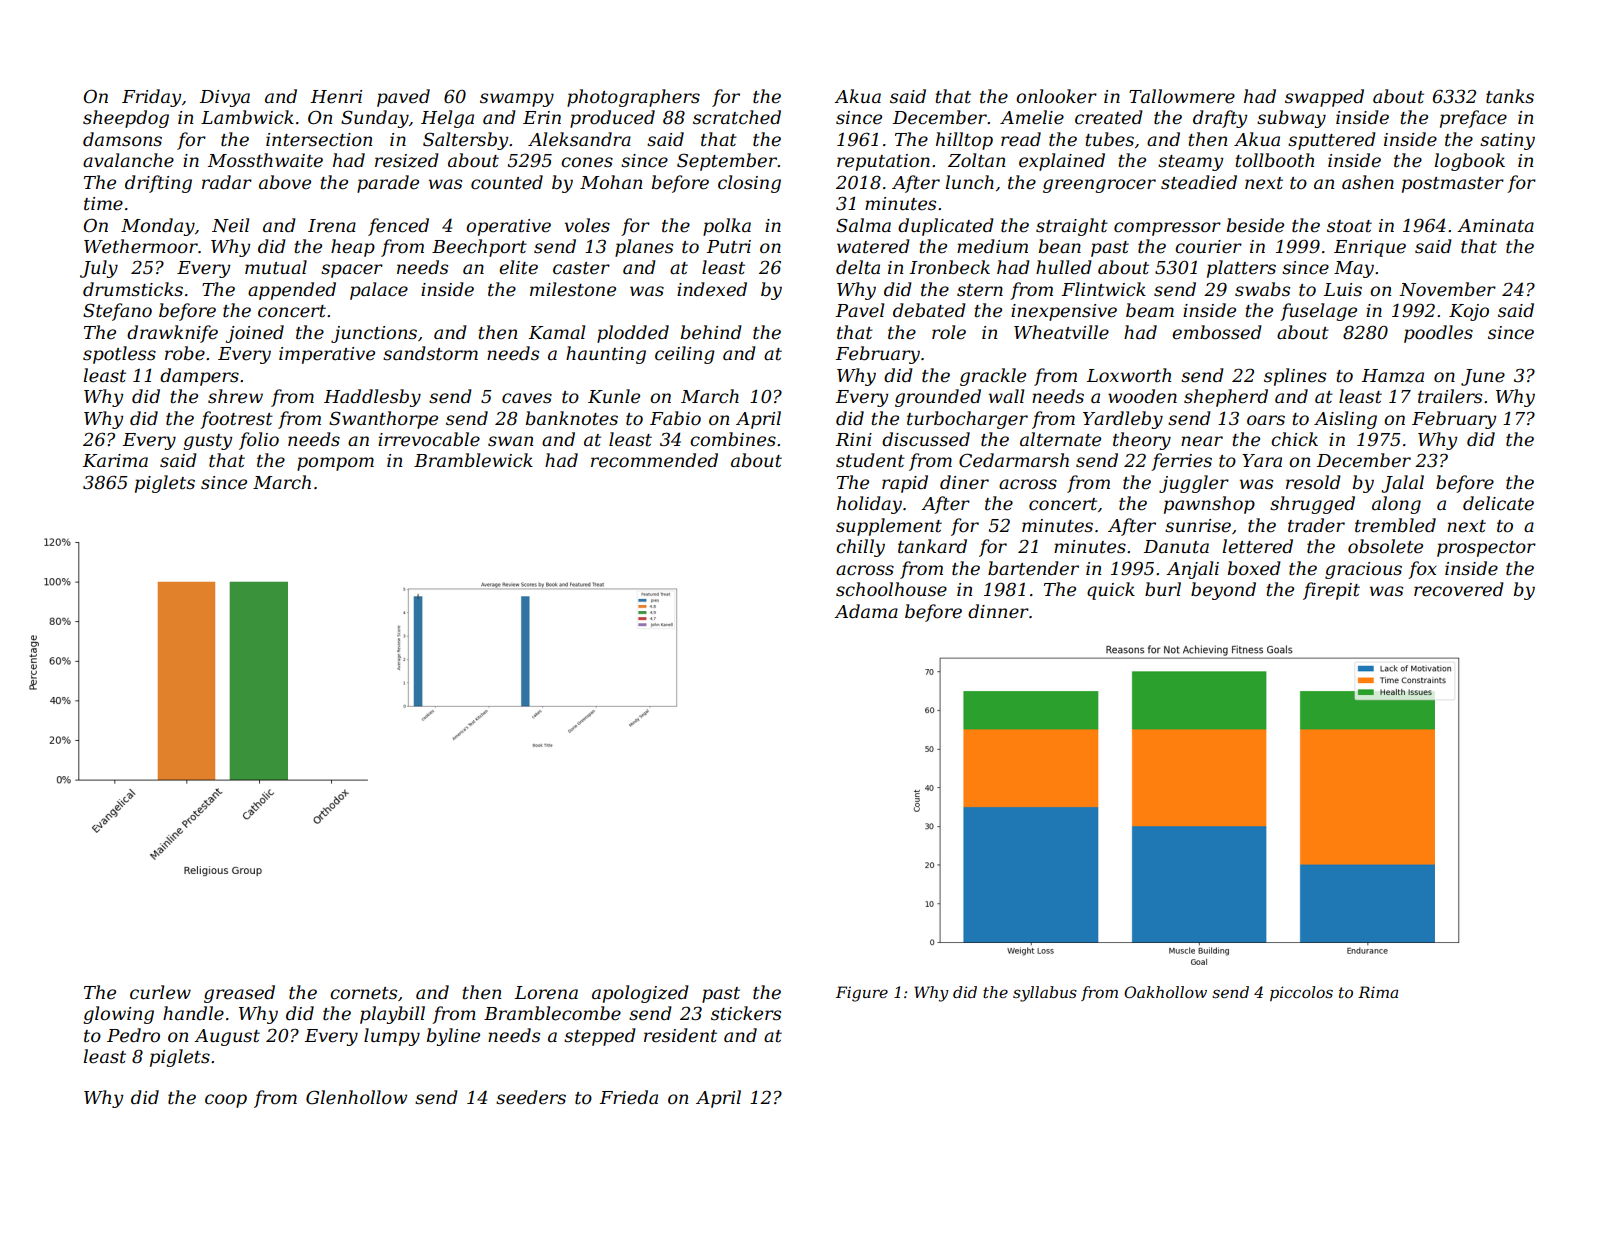 This screenshot has height=1250, width=1618. Describe the element at coordinates (1217, 332) in the screenshot. I see `embossed` at that location.
